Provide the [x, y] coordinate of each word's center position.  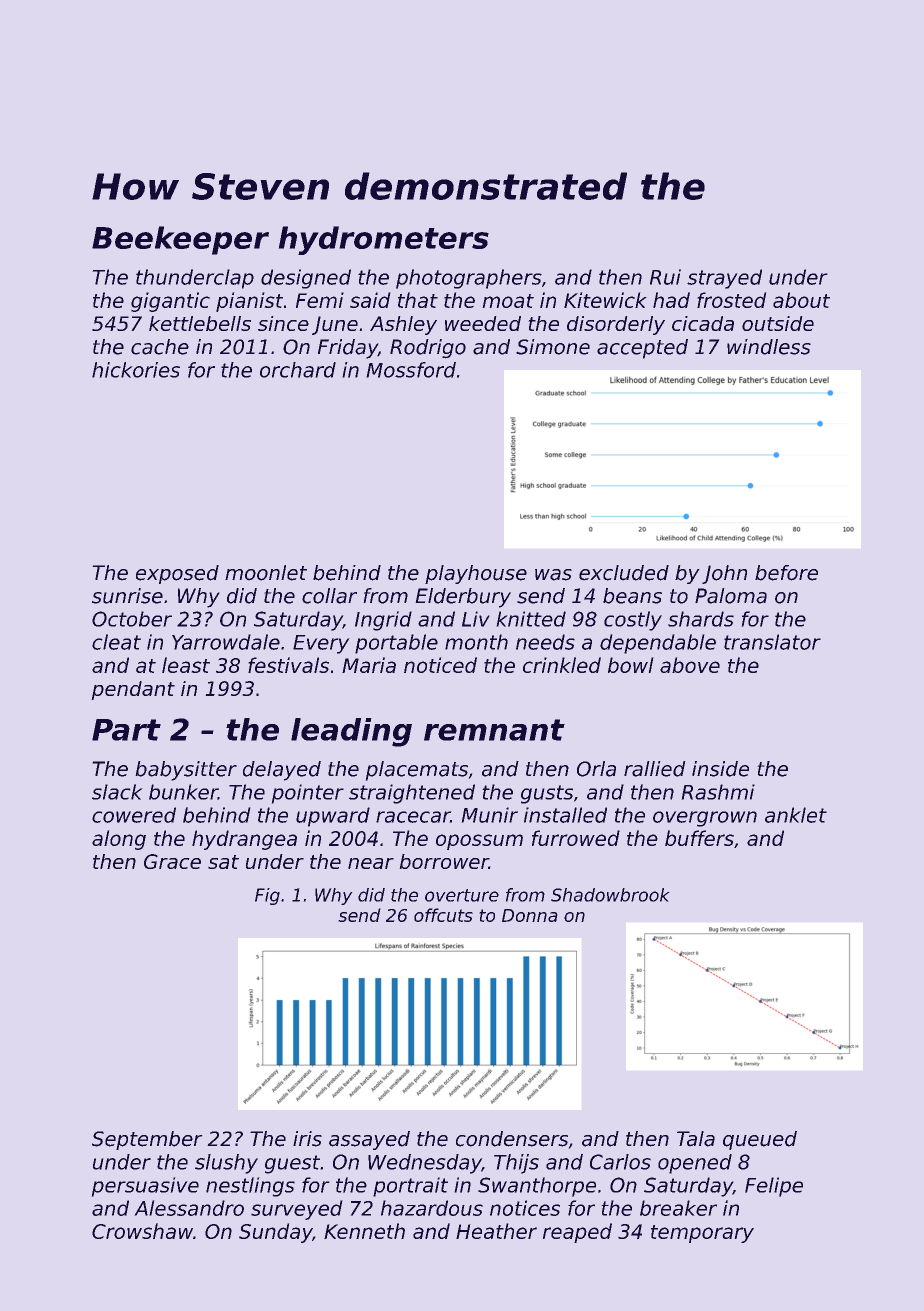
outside [778, 323]
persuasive [145, 1187]
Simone [553, 347]
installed [565, 815]
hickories [136, 370]
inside [720, 769]
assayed [369, 1140]
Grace [172, 861]
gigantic [170, 302]
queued [760, 1140]
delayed [282, 771]
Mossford [411, 370]
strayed [724, 279]
